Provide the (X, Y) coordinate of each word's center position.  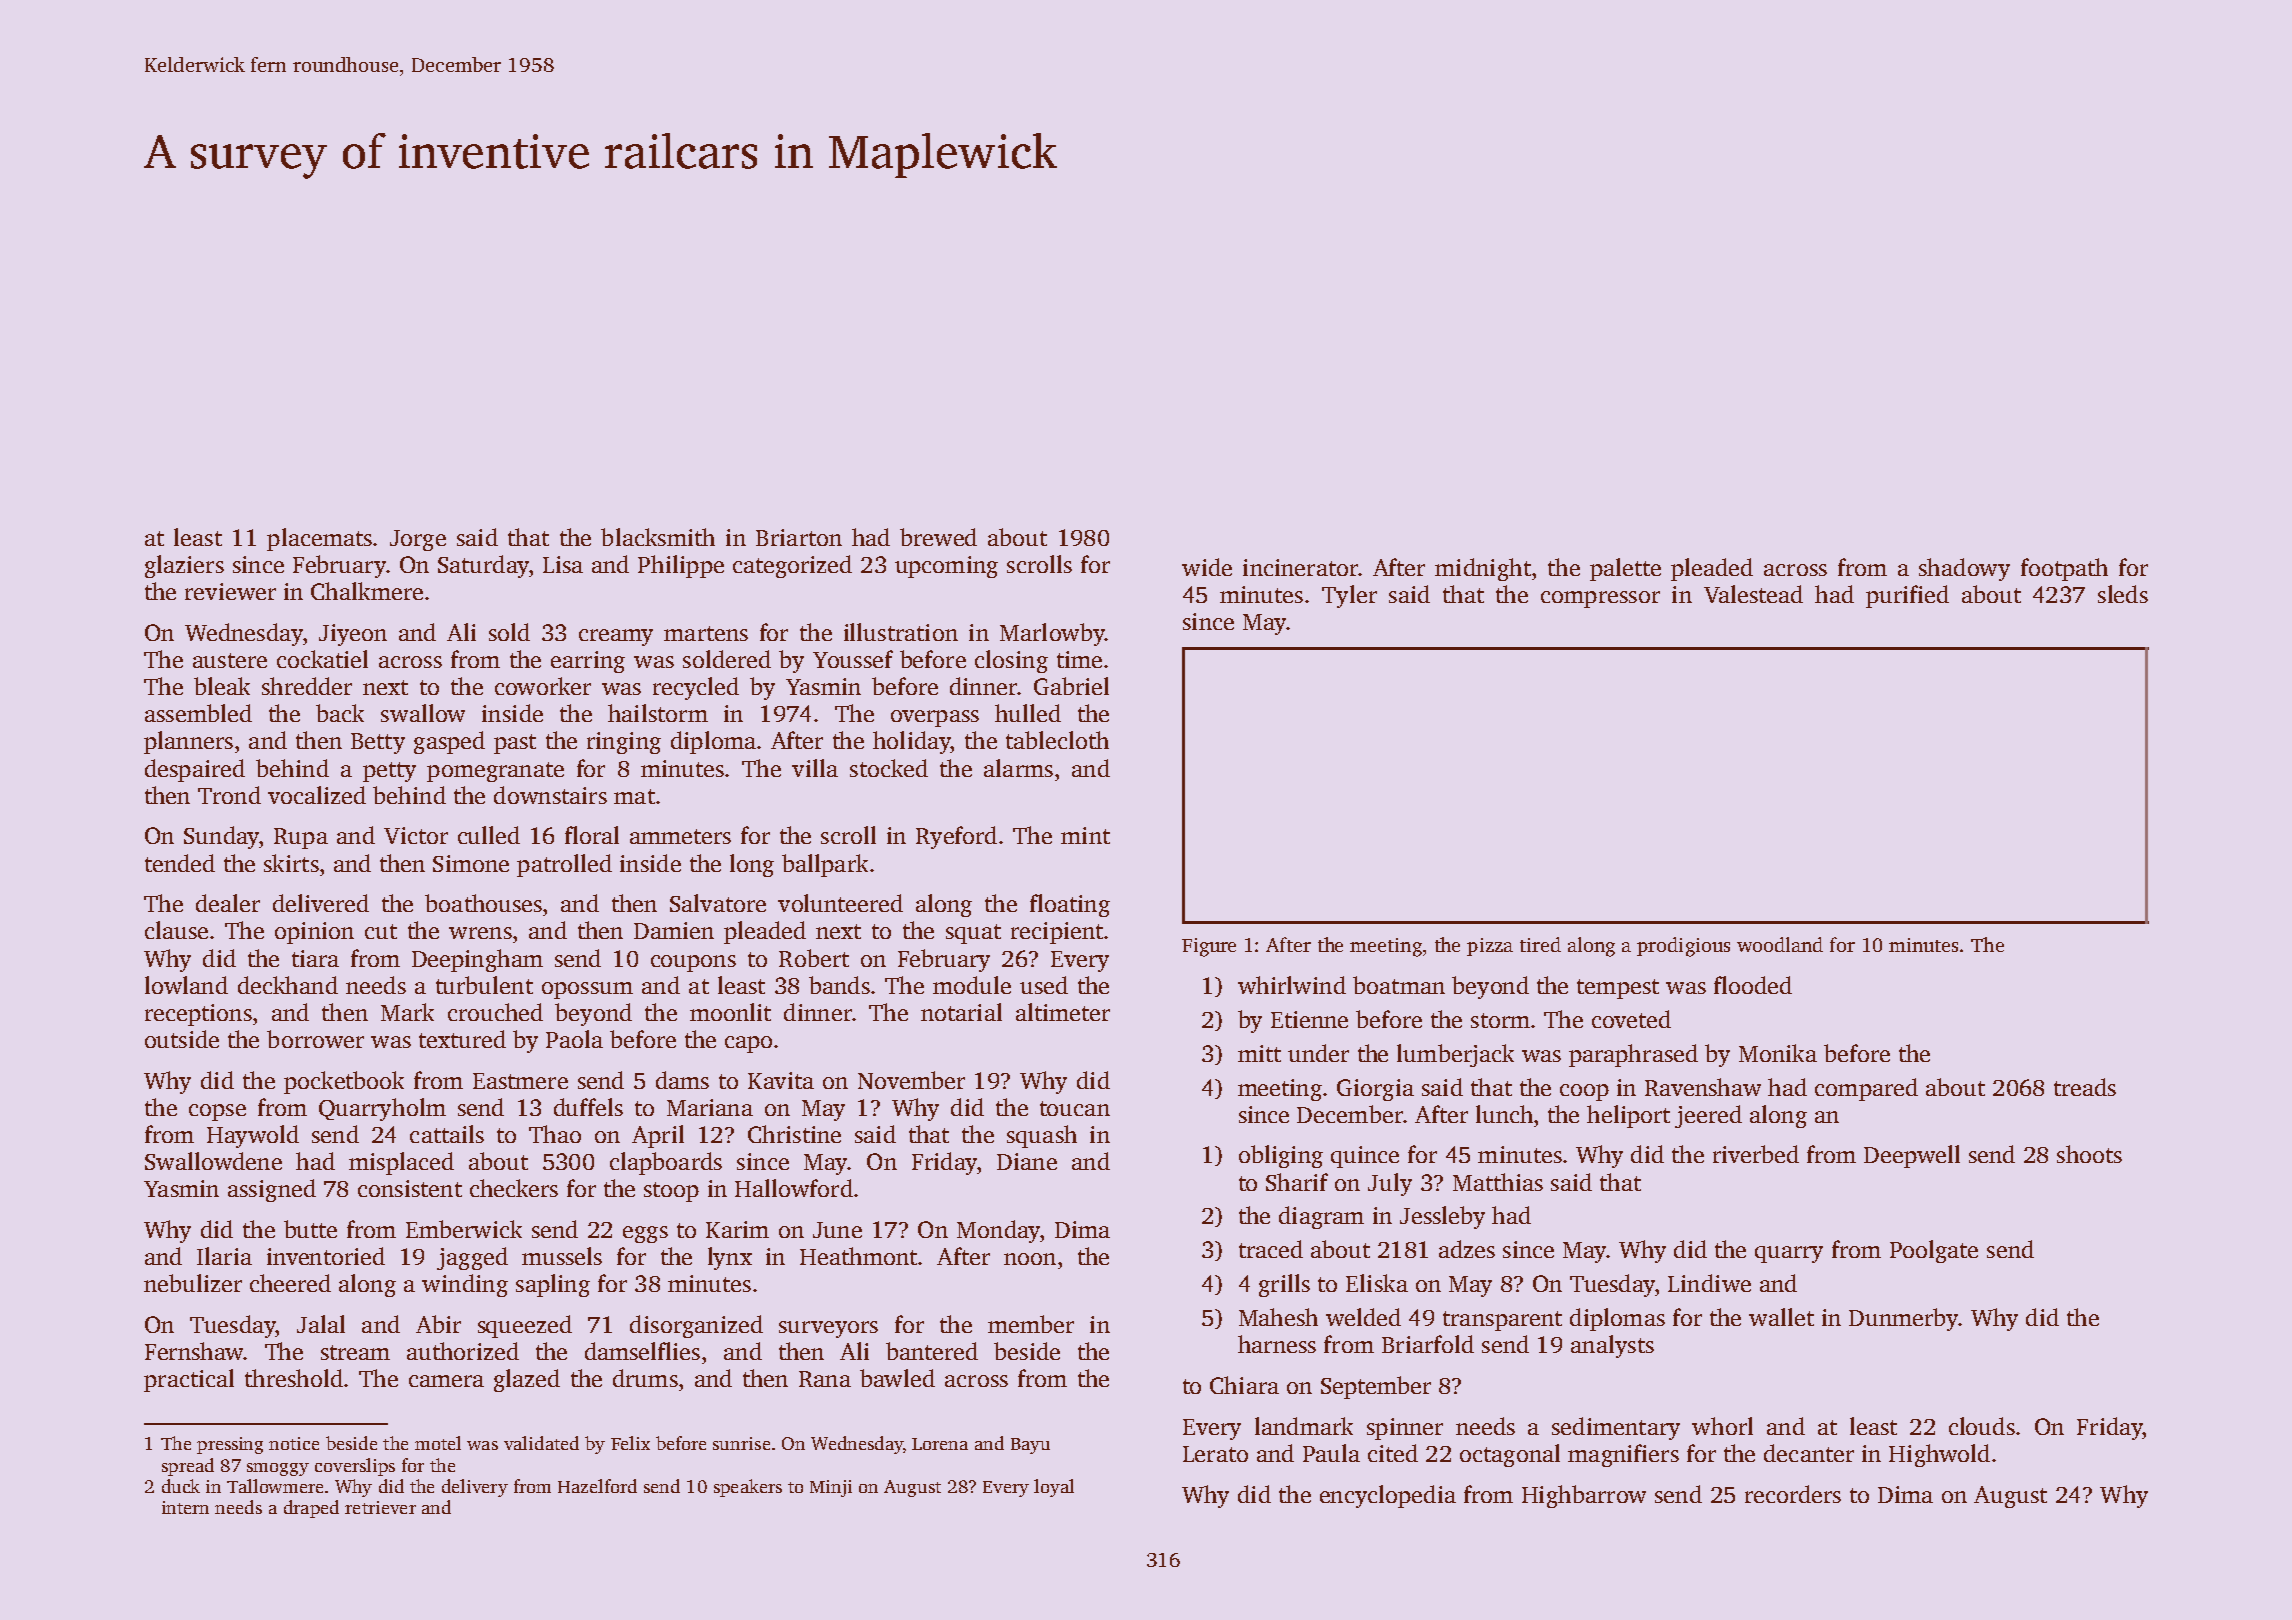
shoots (2089, 1154)
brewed (938, 537)
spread (188, 1467)
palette (1625, 569)
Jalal (321, 1324)
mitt (1259, 1053)
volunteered (840, 903)
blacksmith (658, 537)
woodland (1780, 944)
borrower (315, 1039)
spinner (1405, 1429)
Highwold (1939, 1455)
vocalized (317, 795)
